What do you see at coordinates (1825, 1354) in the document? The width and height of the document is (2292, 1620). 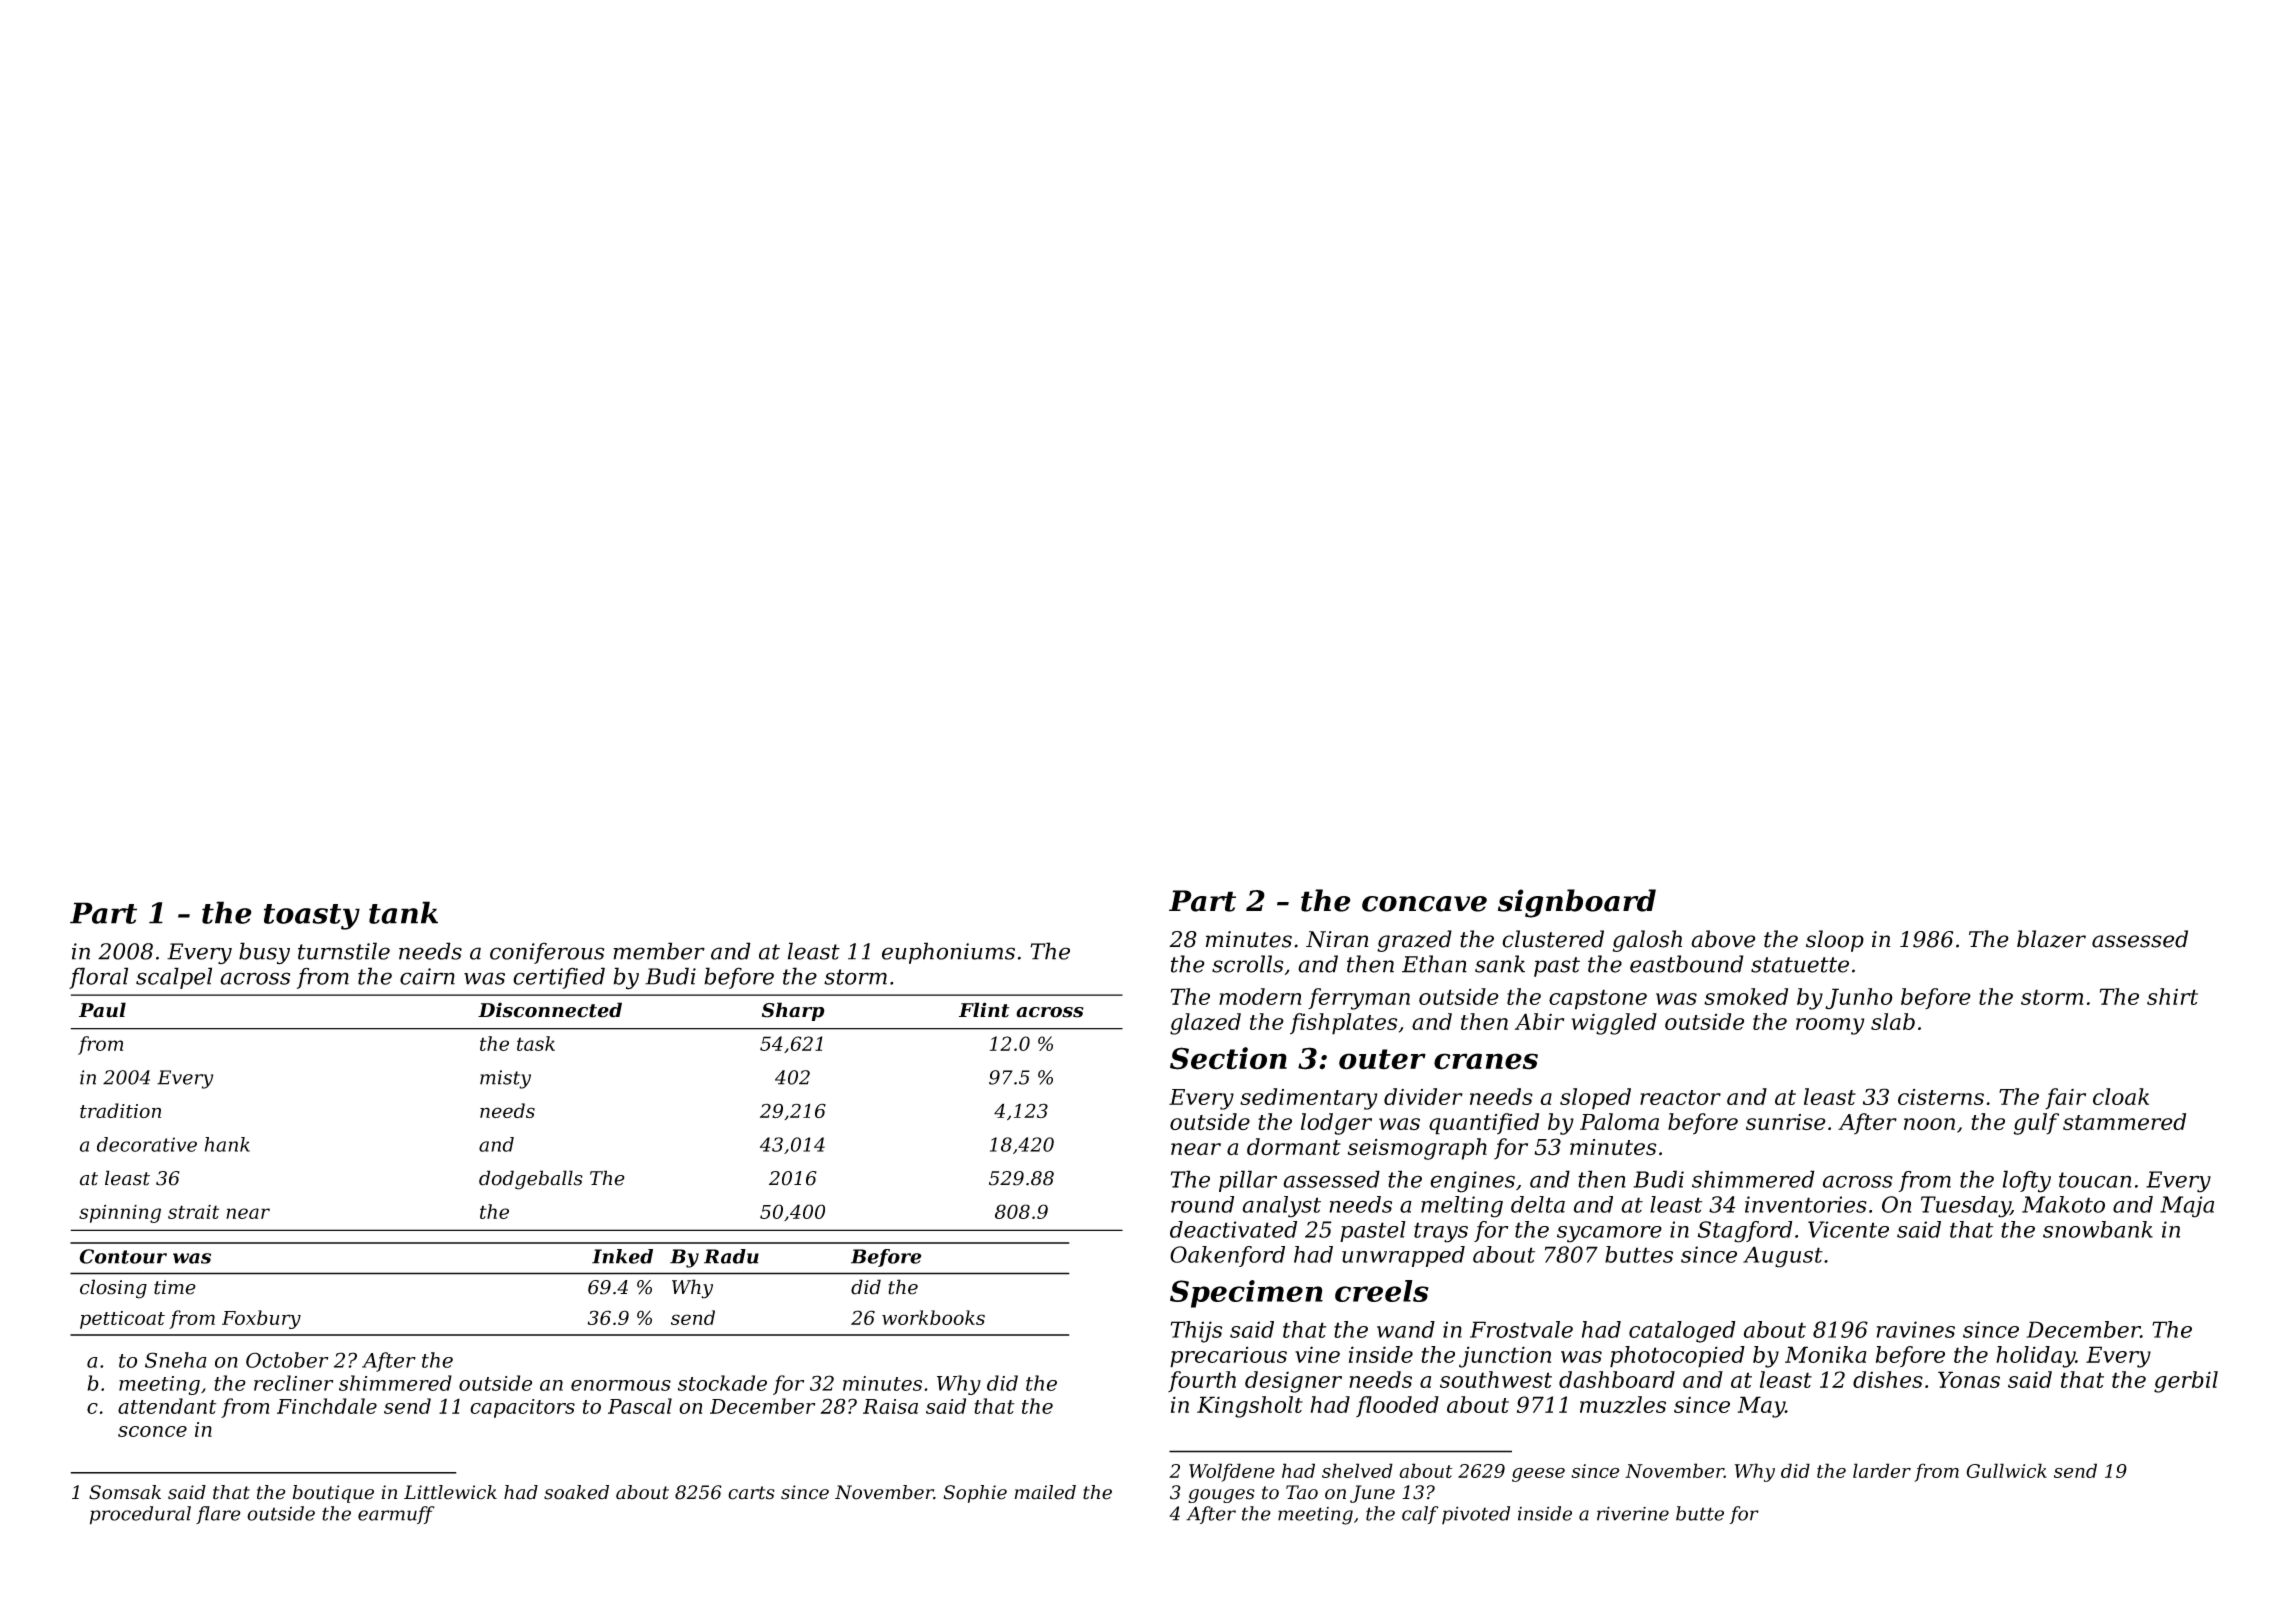 I see `Monika` at bounding box center [1825, 1354].
